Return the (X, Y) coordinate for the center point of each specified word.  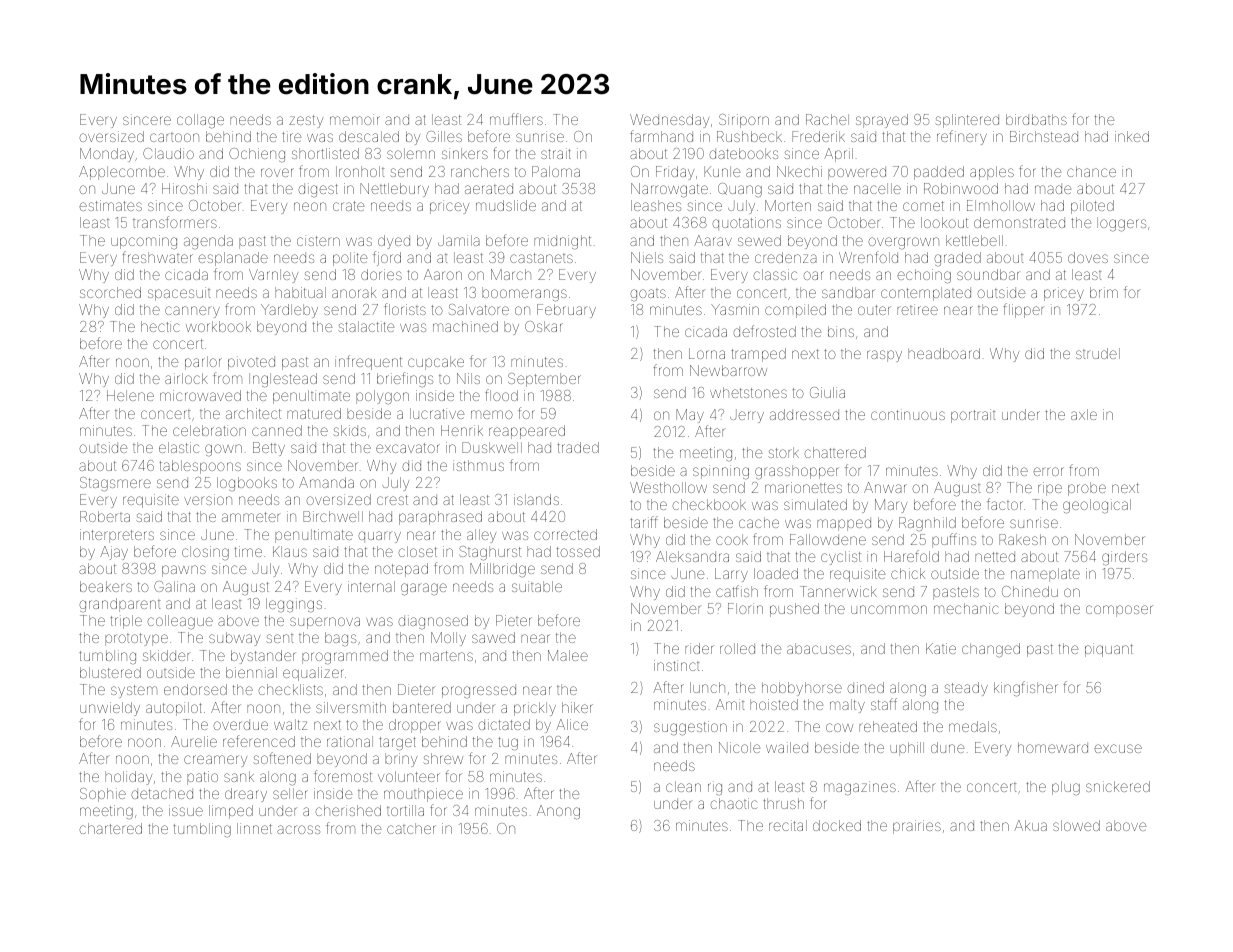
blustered (110, 672)
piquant (1109, 650)
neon (310, 206)
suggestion (690, 728)
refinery (962, 137)
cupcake (436, 363)
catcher (411, 828)
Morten (788, 205)
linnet (254, 828)
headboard (944, 353)
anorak (354, 292)
